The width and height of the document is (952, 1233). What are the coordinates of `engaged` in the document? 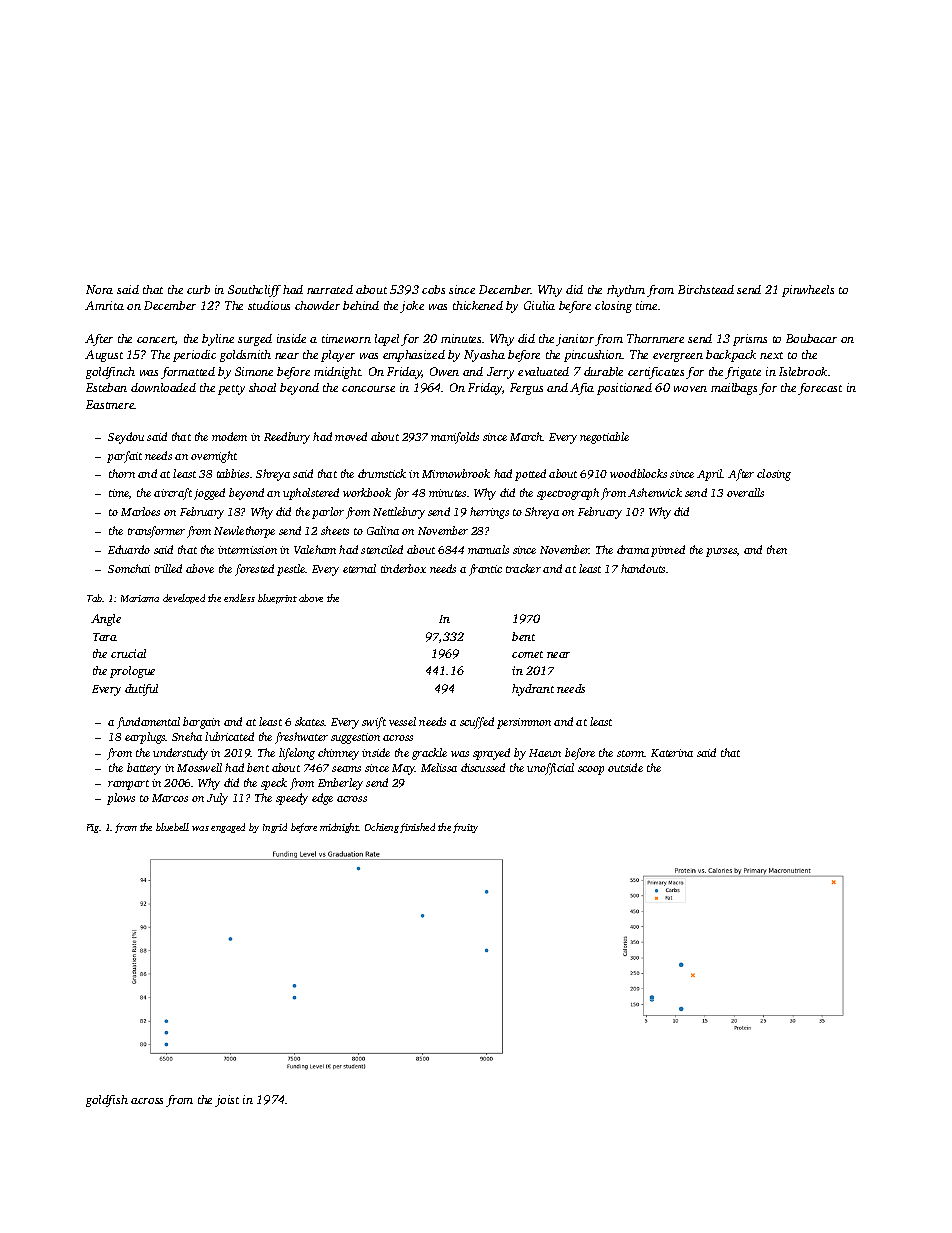 It's located at (228, 828).
